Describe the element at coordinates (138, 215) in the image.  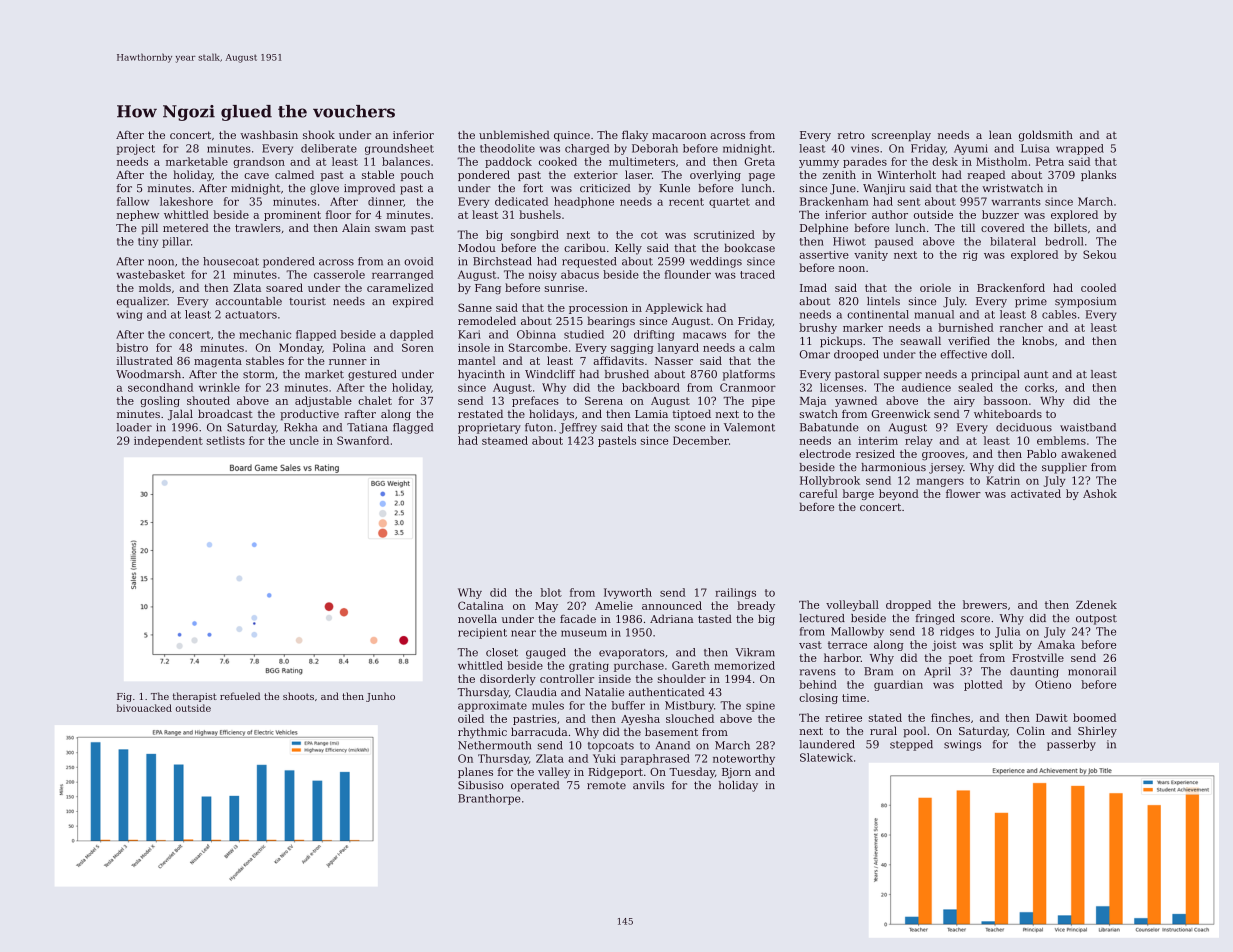
I see `nephew` at that location.
